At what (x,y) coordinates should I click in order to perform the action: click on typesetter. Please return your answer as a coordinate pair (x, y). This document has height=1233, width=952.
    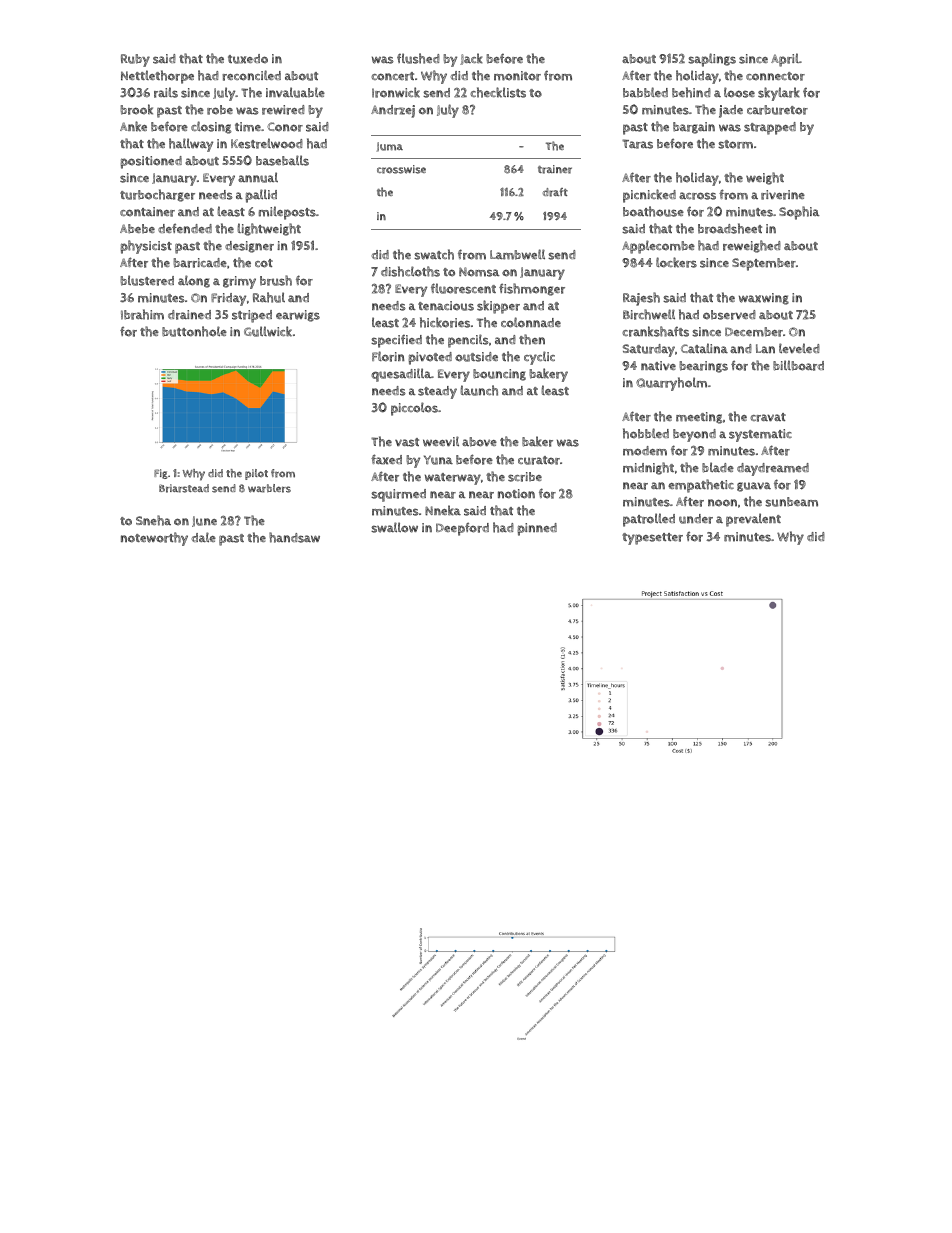
    Looking at the image, I should click on (652, 539).
